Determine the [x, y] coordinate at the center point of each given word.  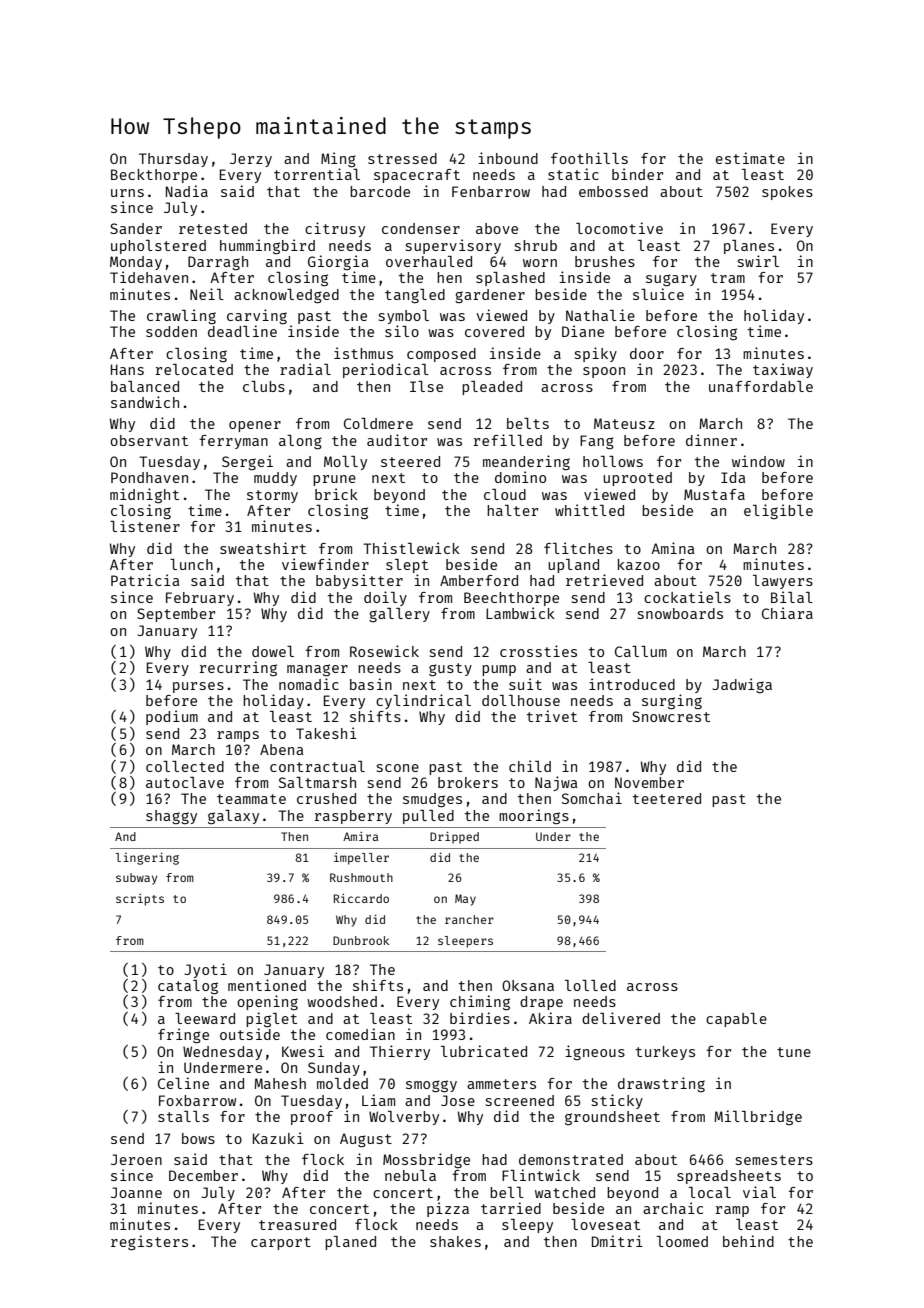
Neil [207, 294]
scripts [140, 900]
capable [736, 1020]
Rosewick [384, 651]
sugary [671, 280]
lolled [590, 985]
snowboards [680, 613]
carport [281, 1243]
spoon [604, 372]
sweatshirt [263, 548]
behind [748, 1241]
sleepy [527, 1226]
